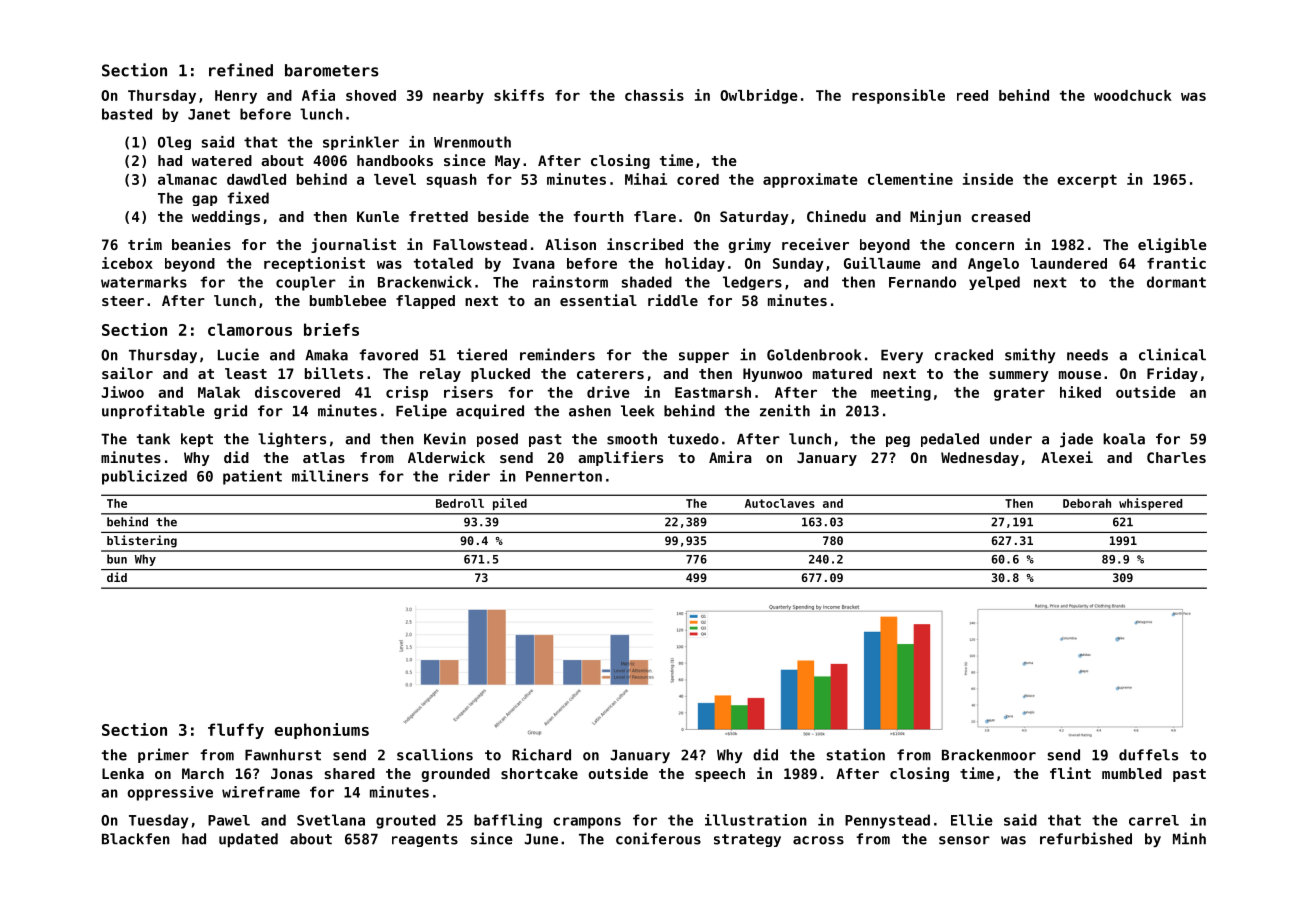 The width and height of the screenshot is (1308, 924). Describe the element at coordinates (248, 840) in the screenshot. I see `updated` at that location.
